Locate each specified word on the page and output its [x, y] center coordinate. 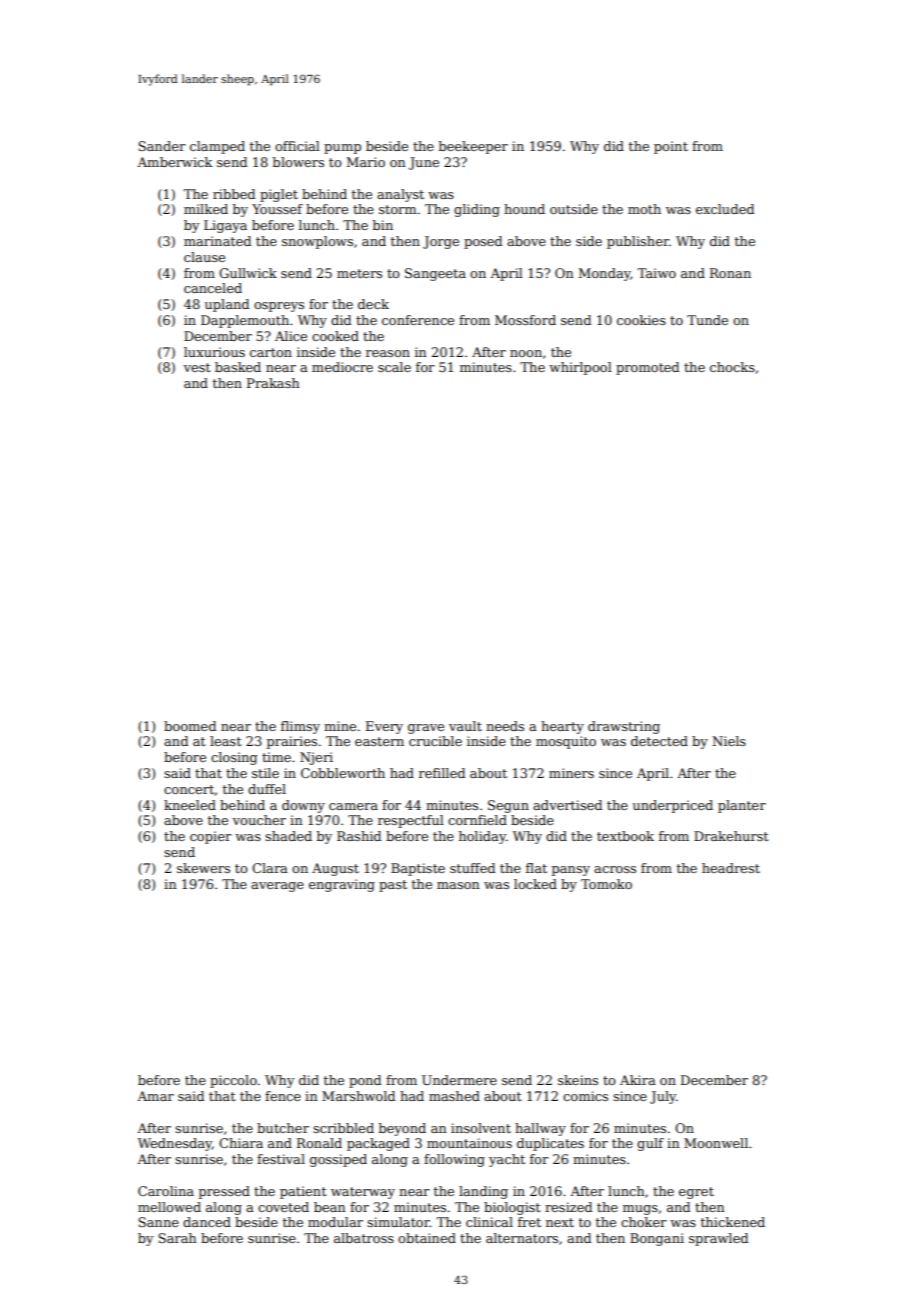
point [671, 147]
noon [526, 353]
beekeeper [473, 147]
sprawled [718, 1239]
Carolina [166, 1191]
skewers [203, 868]
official [297, 146]
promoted [647, 368]
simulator [398, 1222]
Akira [638, 1080]
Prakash [273, 383]
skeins [578, 1080]
